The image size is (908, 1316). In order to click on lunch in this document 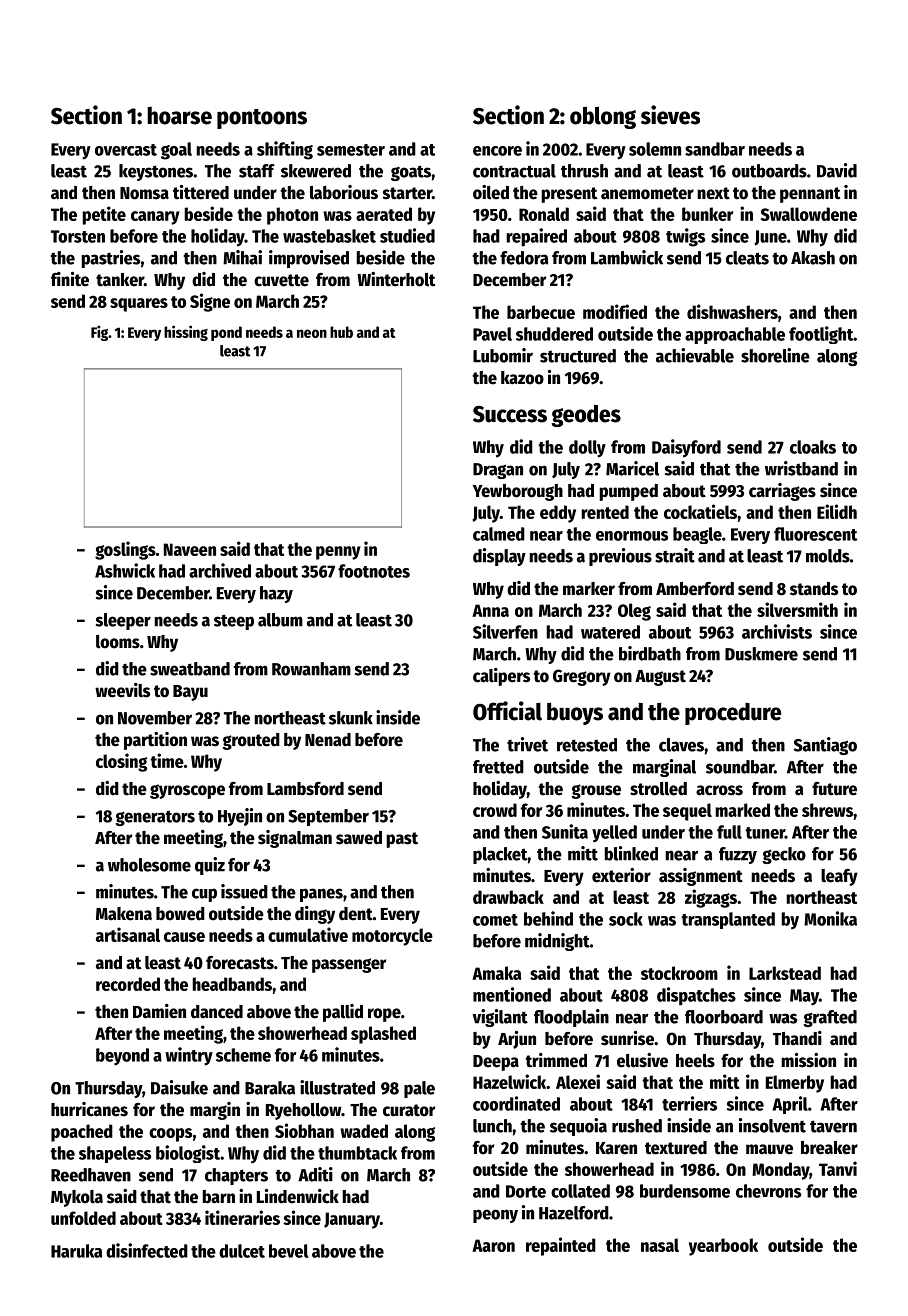, I will do `click(492, 1126)`.
